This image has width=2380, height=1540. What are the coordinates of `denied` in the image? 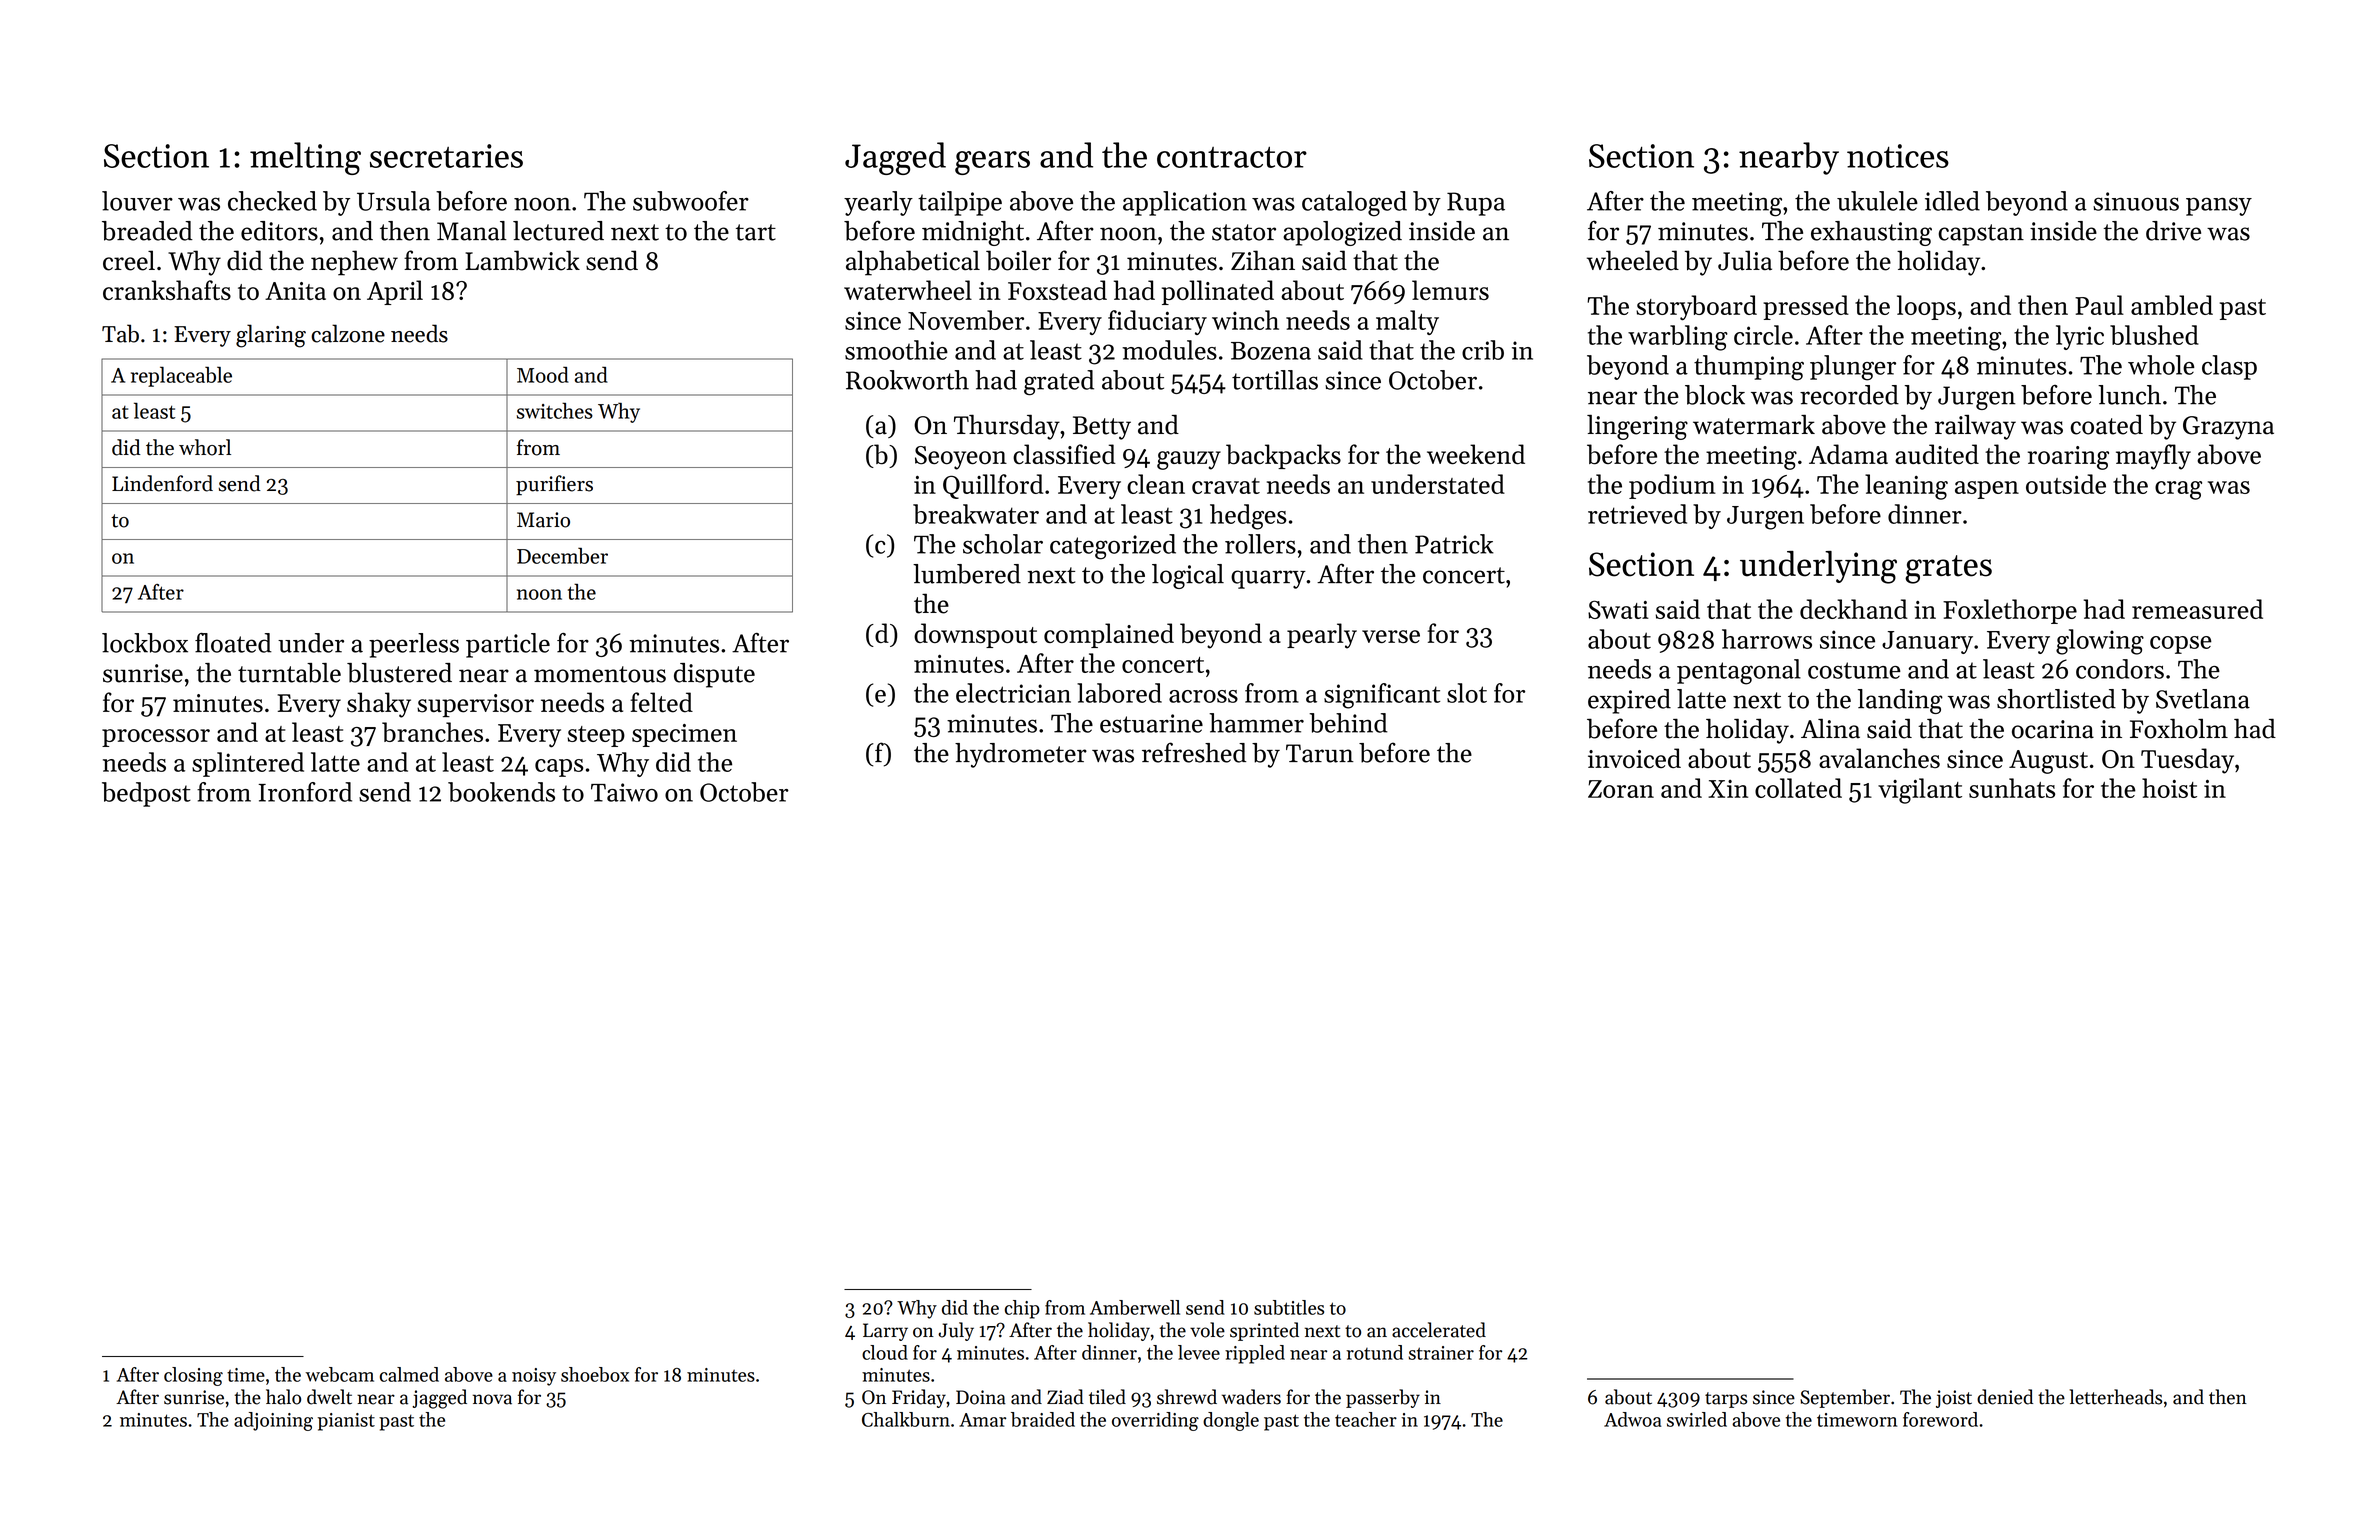 It's located at (2005, 1397).
